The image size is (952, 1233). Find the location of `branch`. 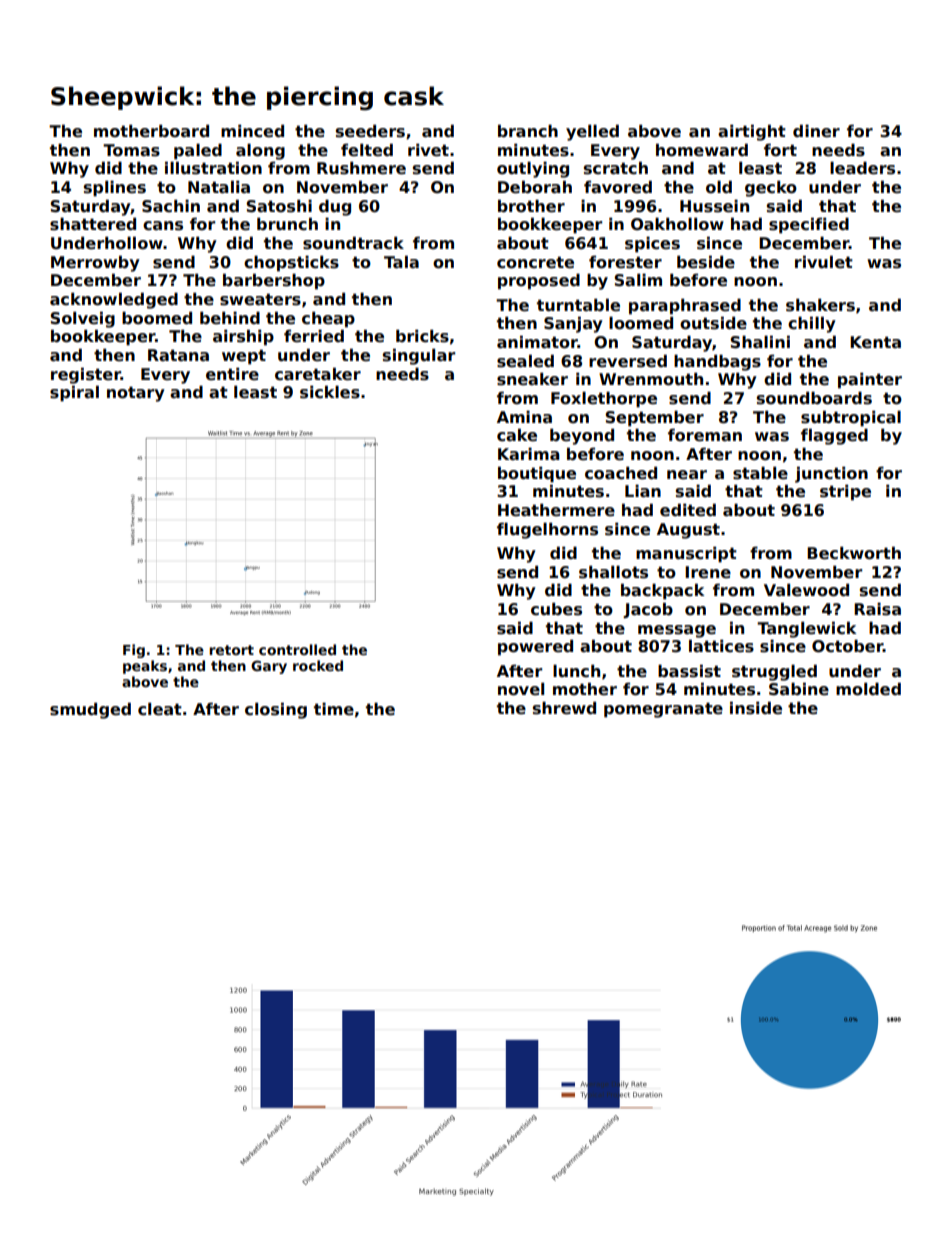

branch is located at coordinates (528, 131).
